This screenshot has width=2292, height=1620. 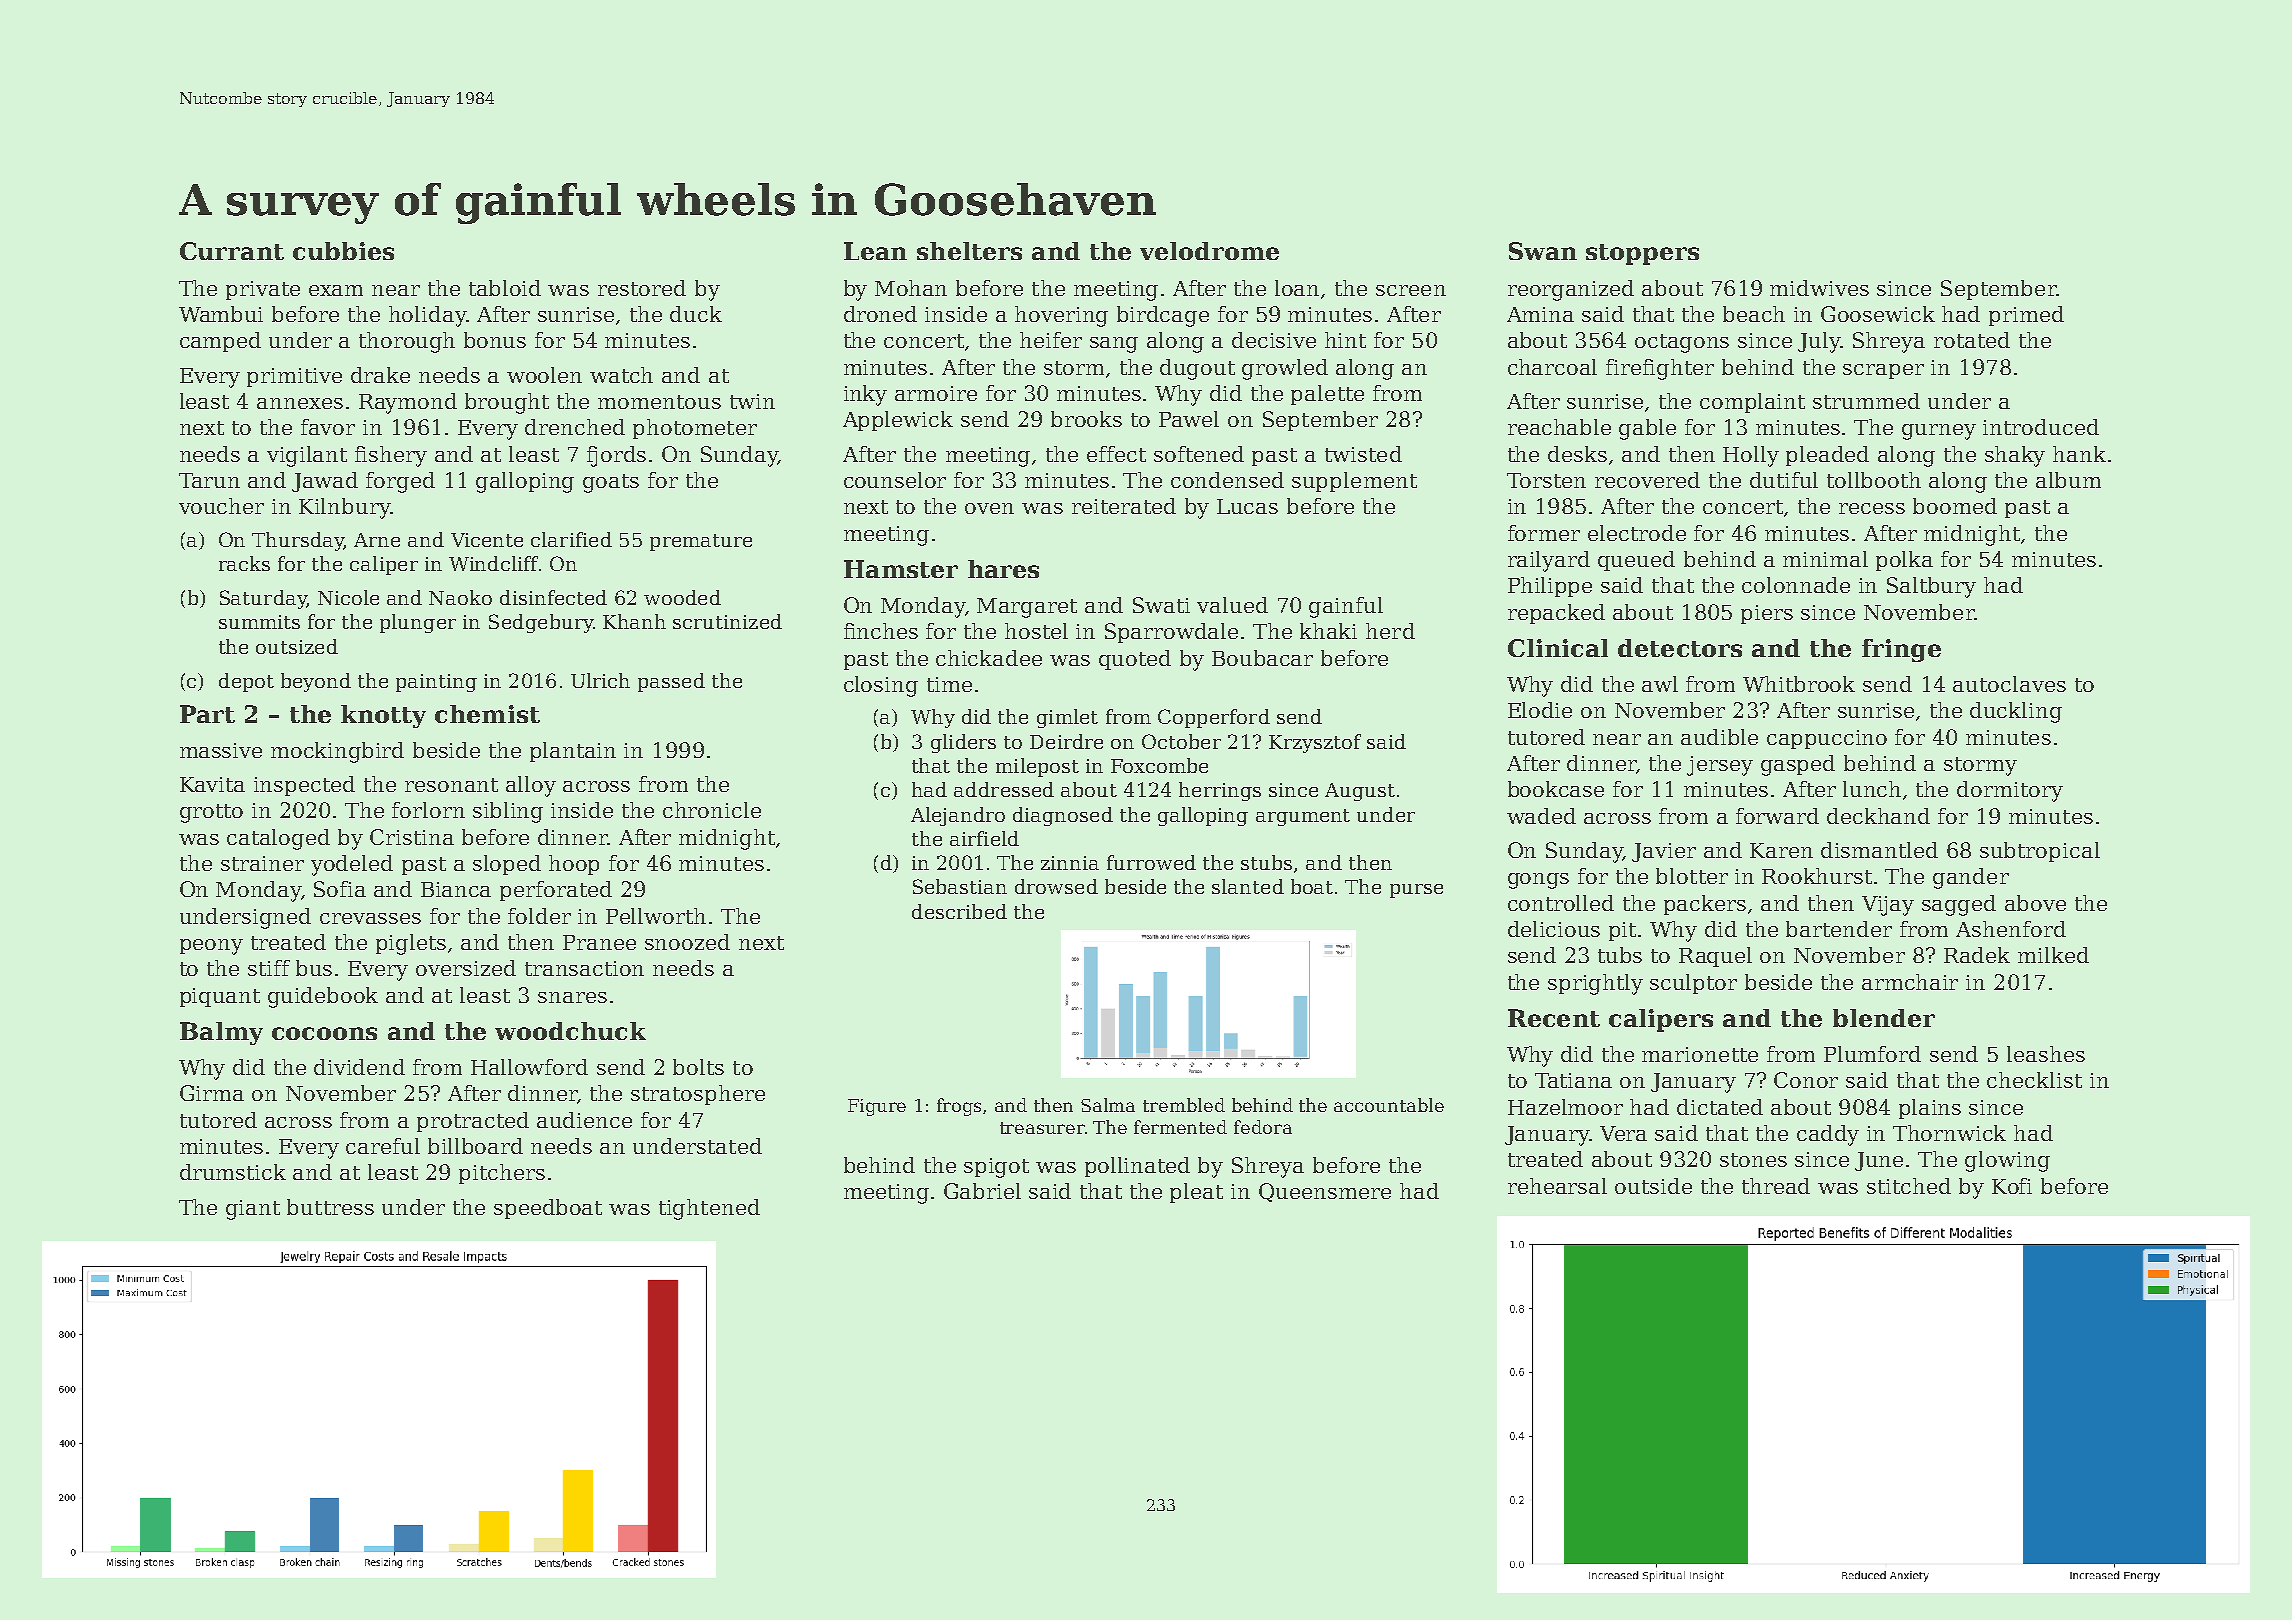 What do you see at coordinates (380, 375) in the screenshot?
I see `drake` at bounding box center [380, 375].
